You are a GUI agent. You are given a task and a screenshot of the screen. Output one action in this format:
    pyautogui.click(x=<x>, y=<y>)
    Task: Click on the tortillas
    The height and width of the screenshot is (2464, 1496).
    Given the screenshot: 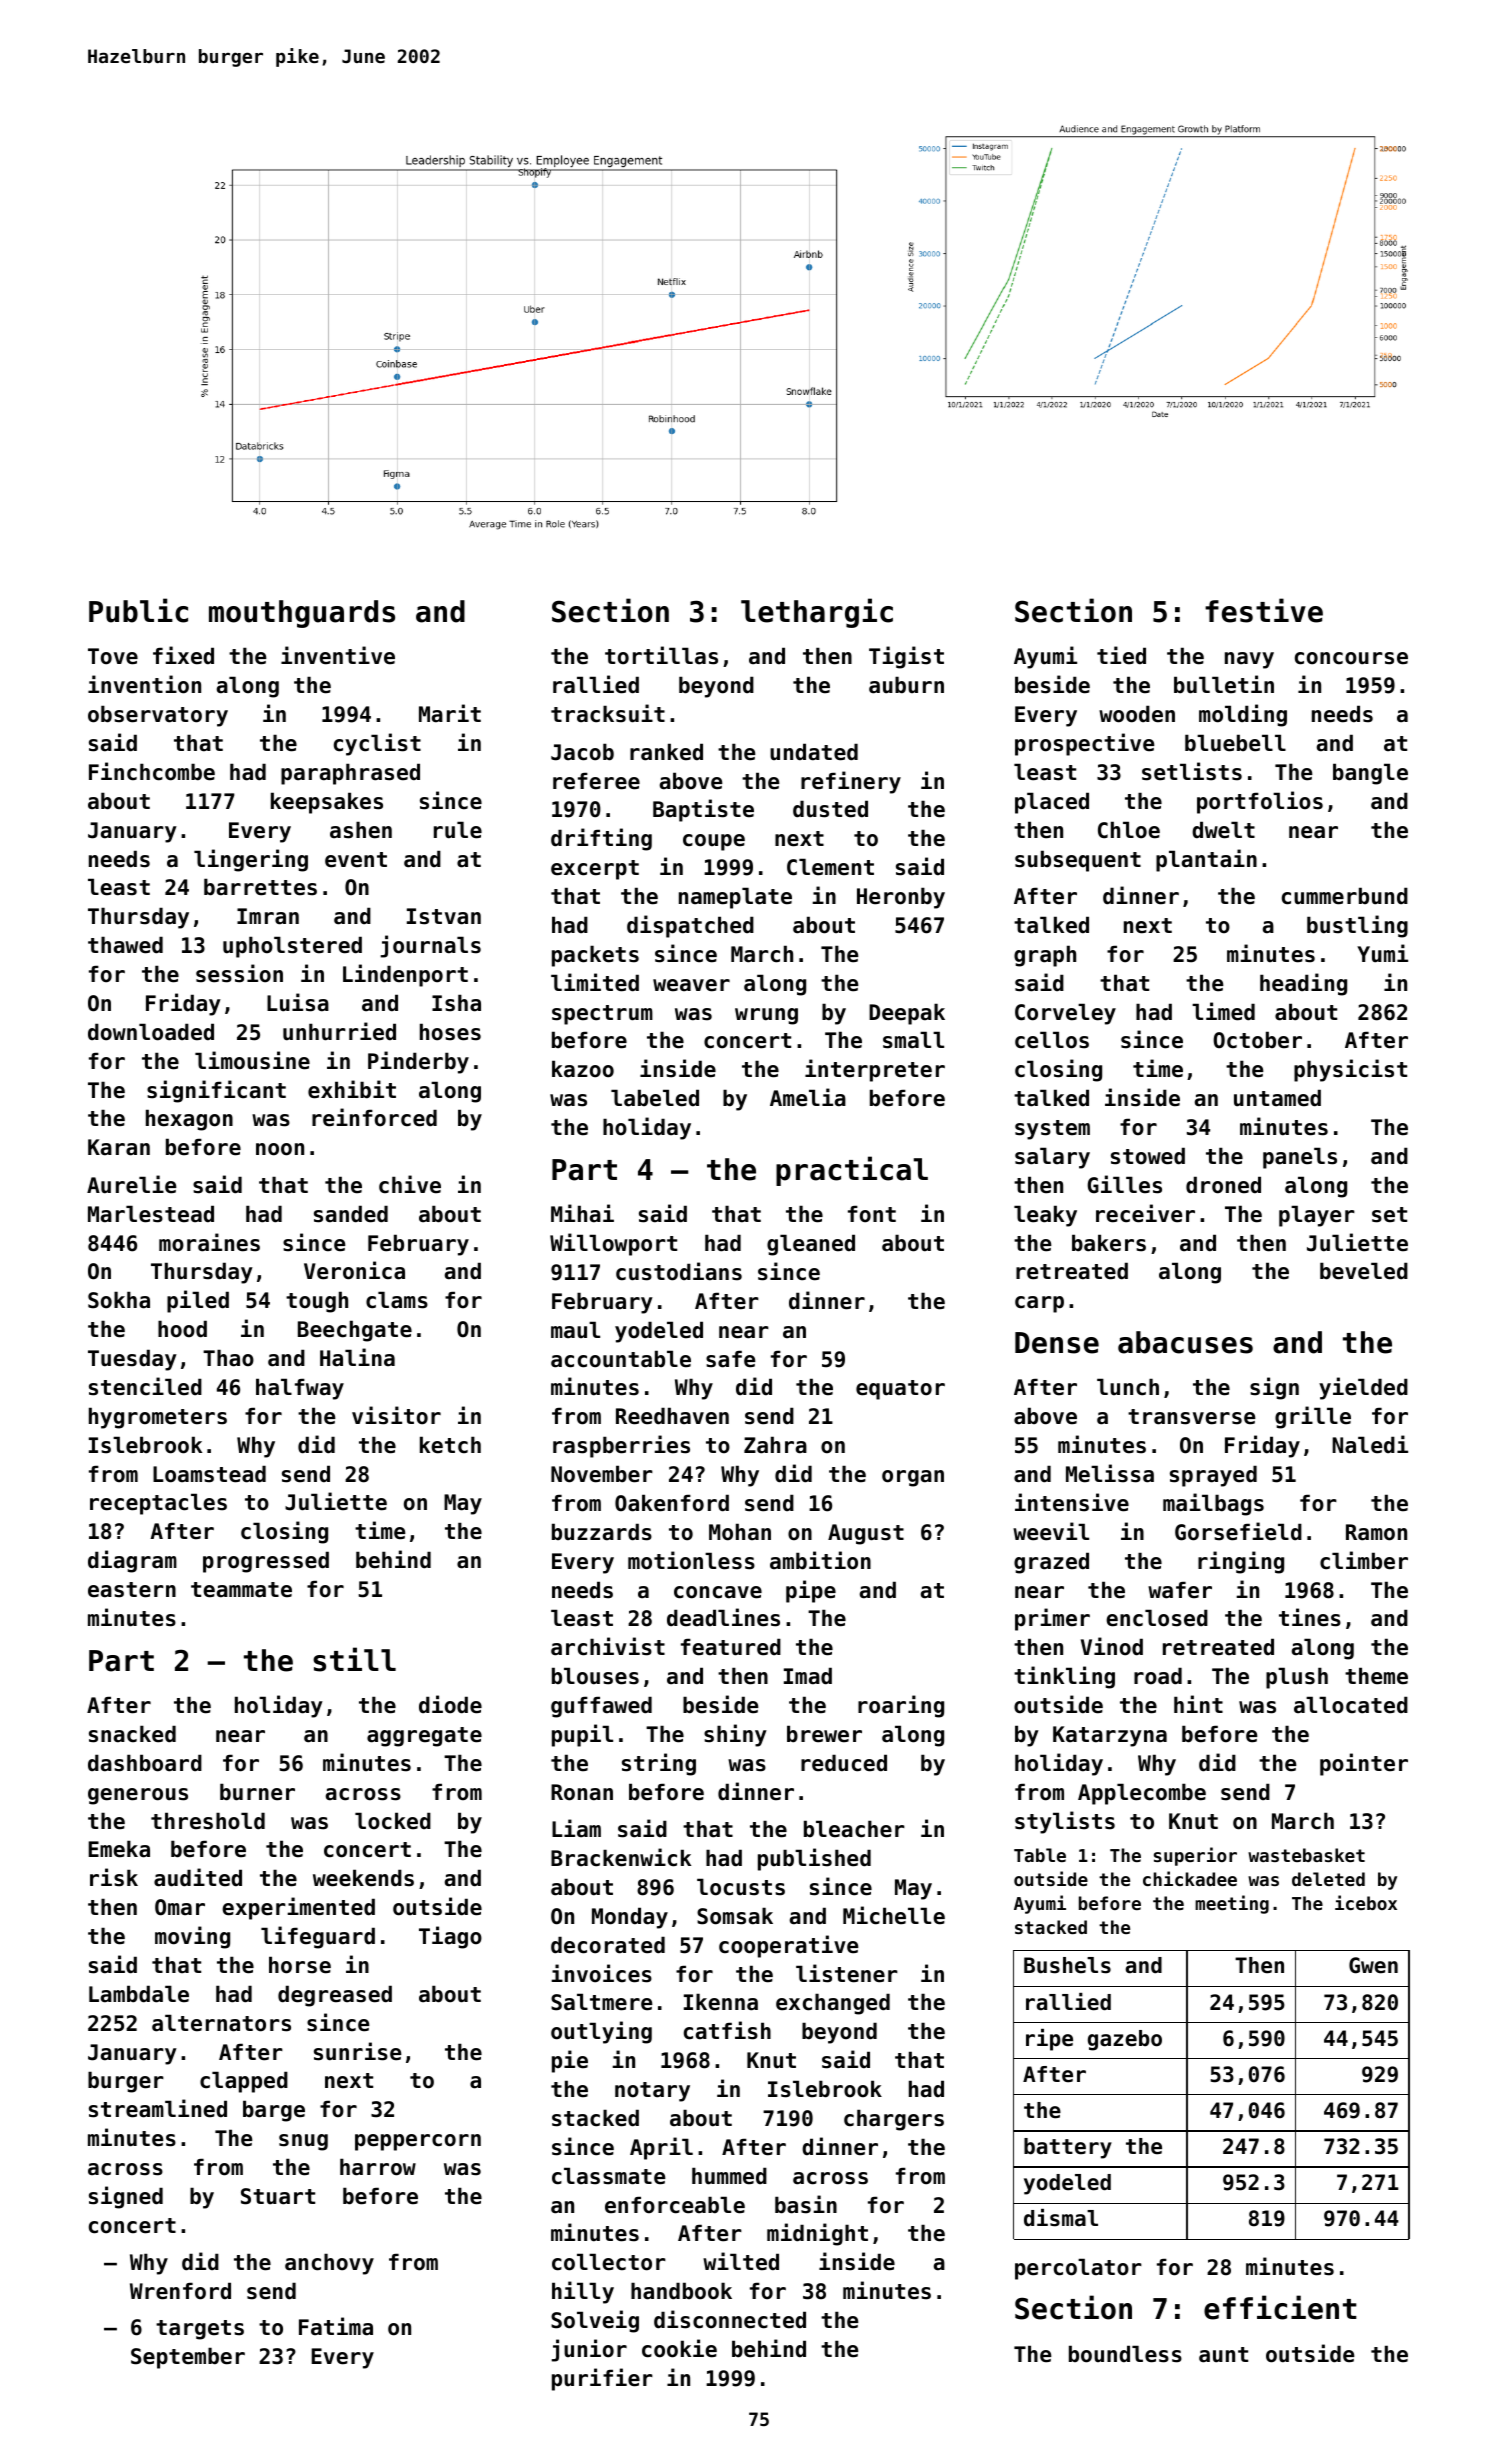 What is the action you would take?
    pyautogui.click(x=661, y=655)
